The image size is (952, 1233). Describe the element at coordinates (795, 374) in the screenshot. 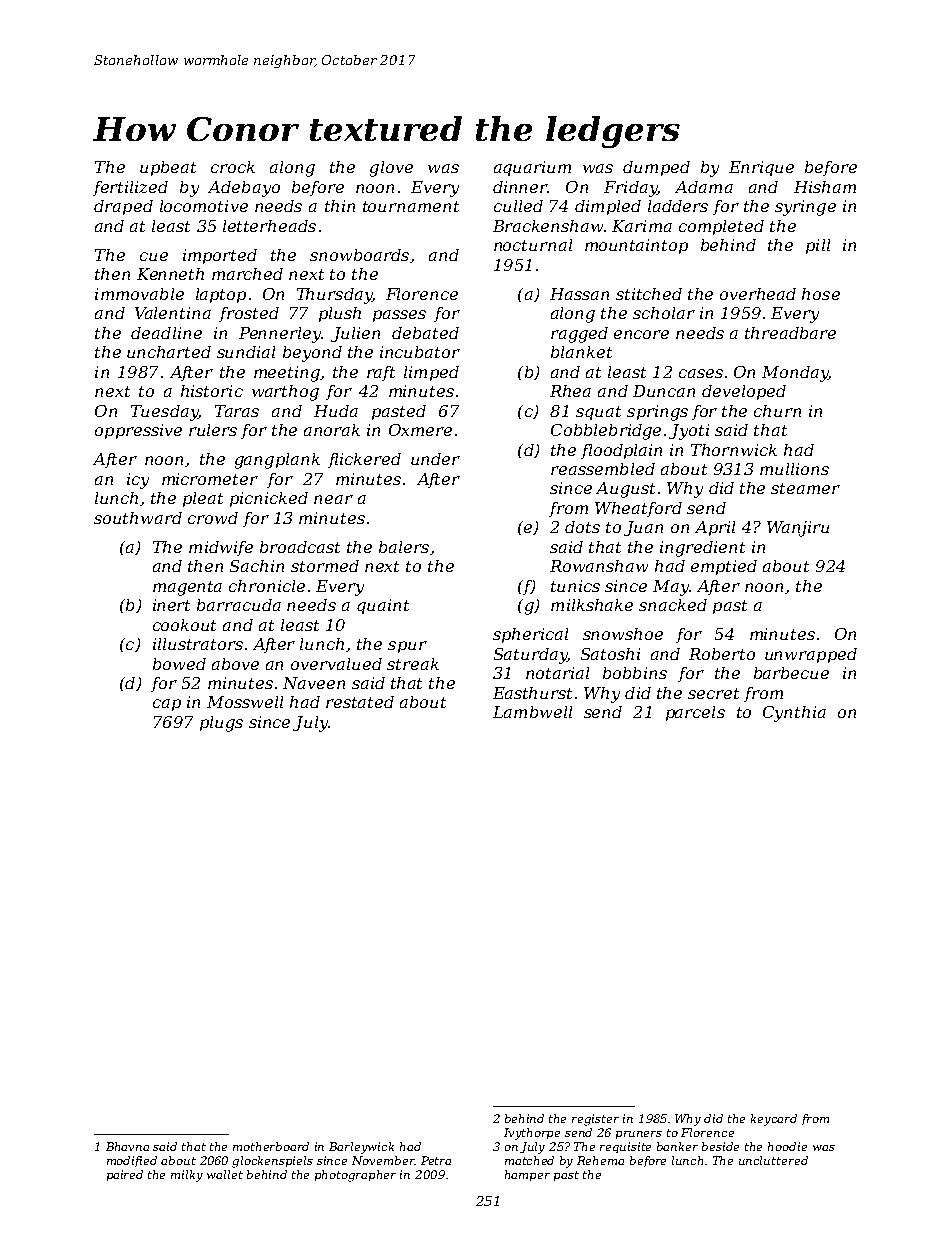

I see `Monday` at that location.
